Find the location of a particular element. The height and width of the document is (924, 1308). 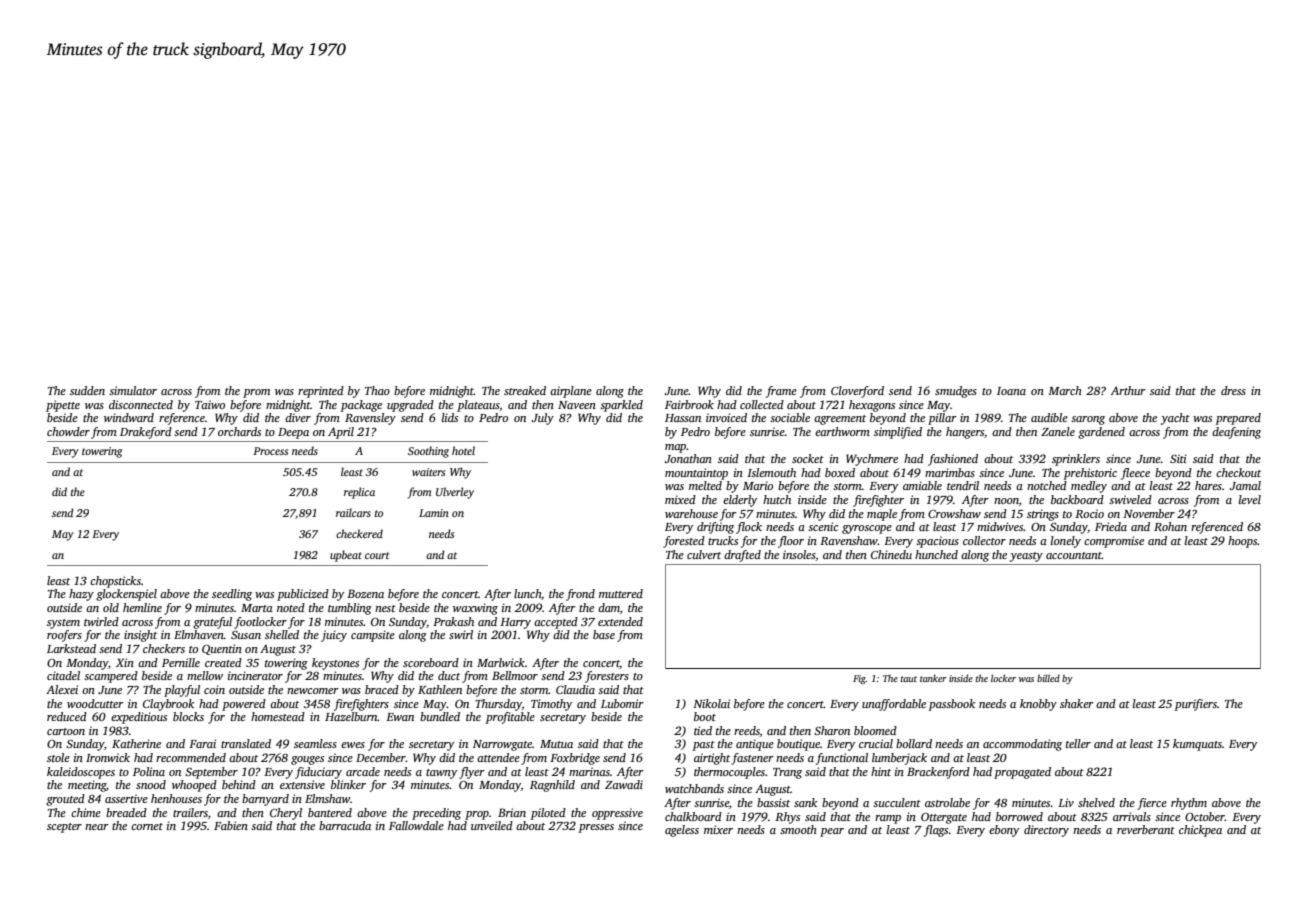

playful is located at coordinates (182, 691).
